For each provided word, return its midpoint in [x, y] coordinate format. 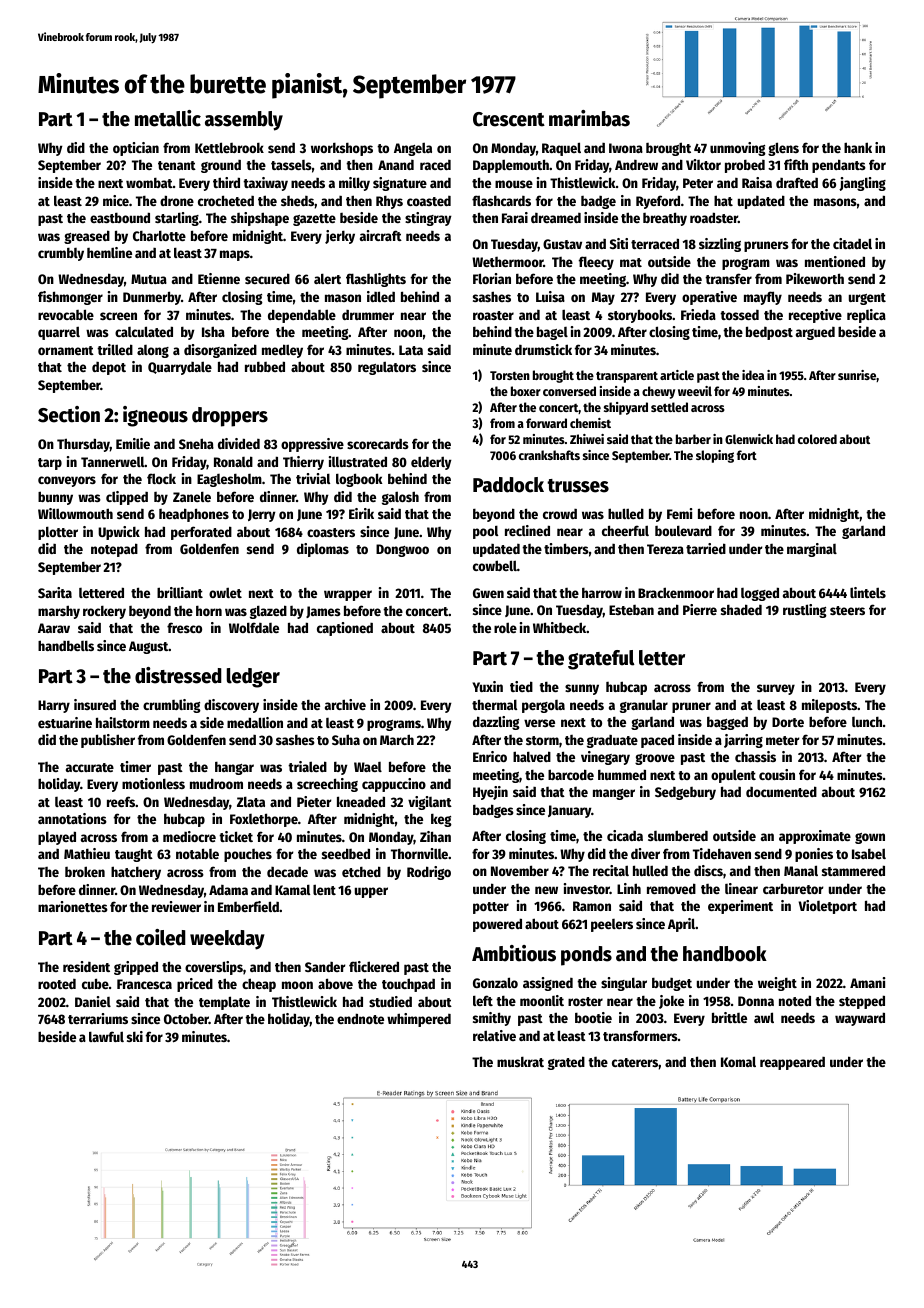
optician [136, 149]
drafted [797, 182]
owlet [225, 592]
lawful [106, 1036]
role [505, 627]
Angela [413, 149]
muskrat [520, 1062]
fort [747, 455]
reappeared [792, 1063]
